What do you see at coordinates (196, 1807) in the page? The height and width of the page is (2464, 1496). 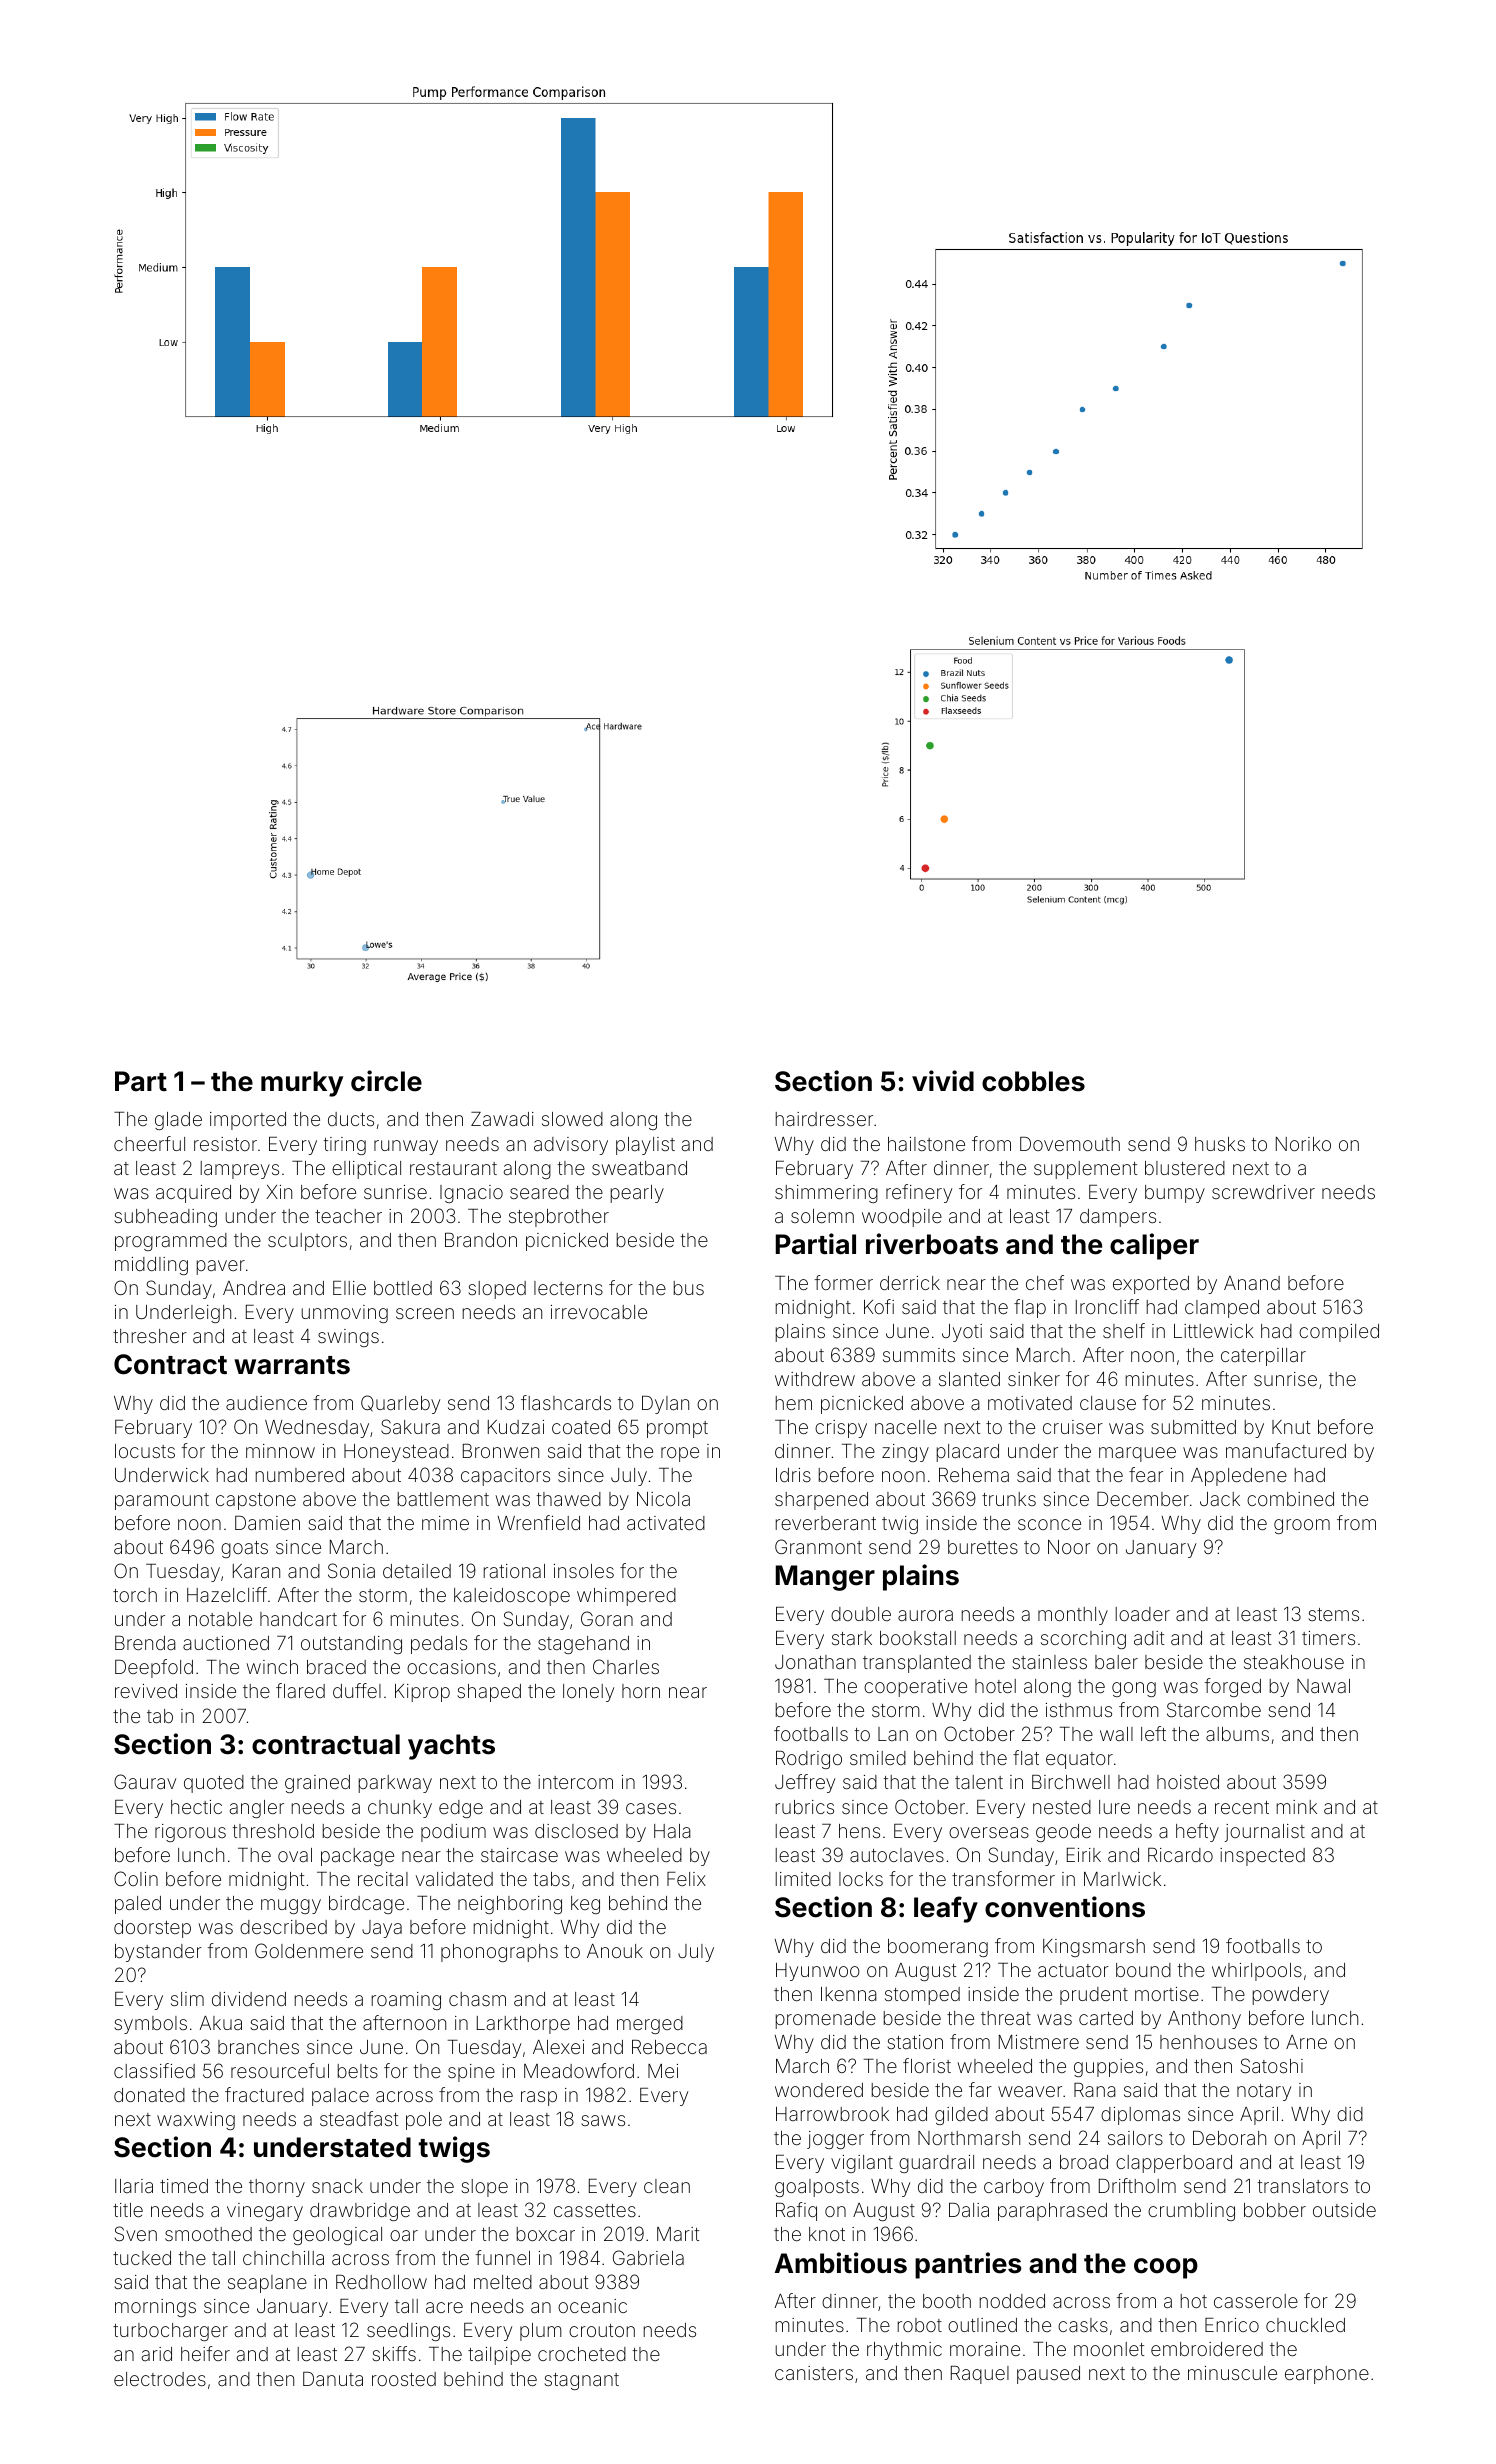 I see `hectic` at bounding box center [196, 1807].
